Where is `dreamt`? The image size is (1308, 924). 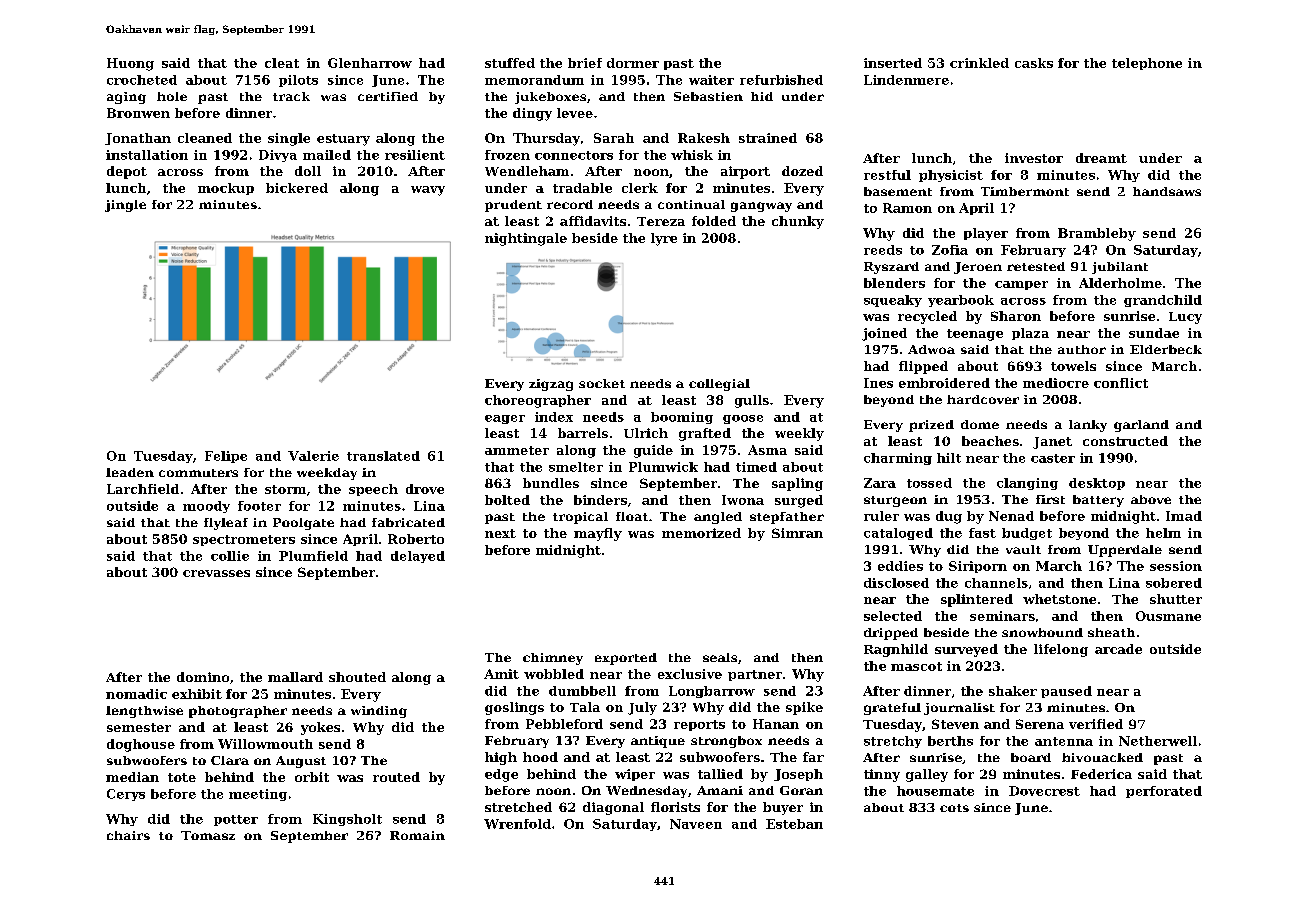 dreamt is located at coordinates (1101, 158).
